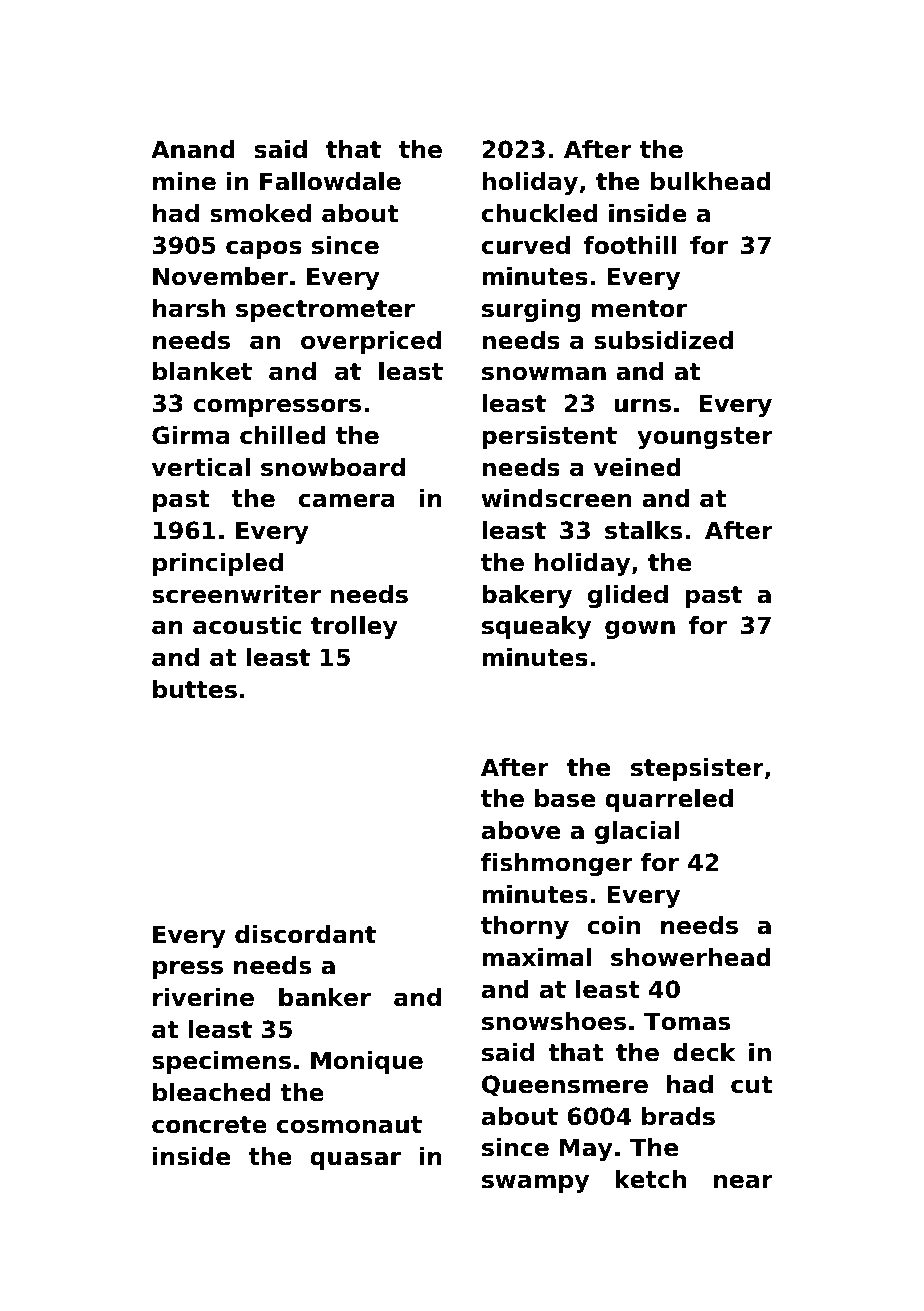  What do you see at coordinates (195, 689) in the screenshot?
I see `buttes` at bounding box center [195, 689].
